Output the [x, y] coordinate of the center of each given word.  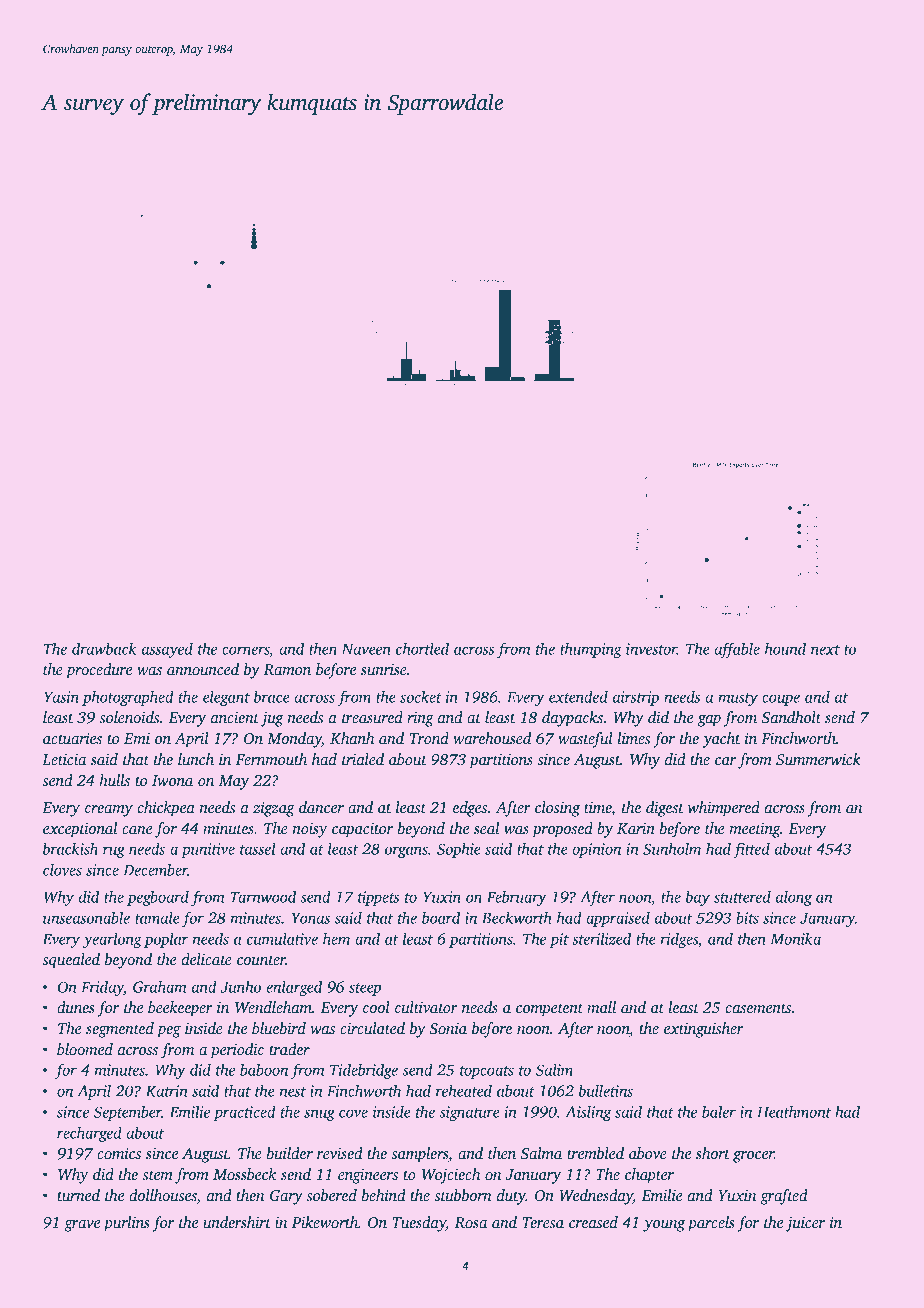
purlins [126, 1224]
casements [758, 1009]
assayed [167, 650]
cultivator [426, 1007]
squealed [71, 961]
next [825, 650]
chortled [422, 648]
